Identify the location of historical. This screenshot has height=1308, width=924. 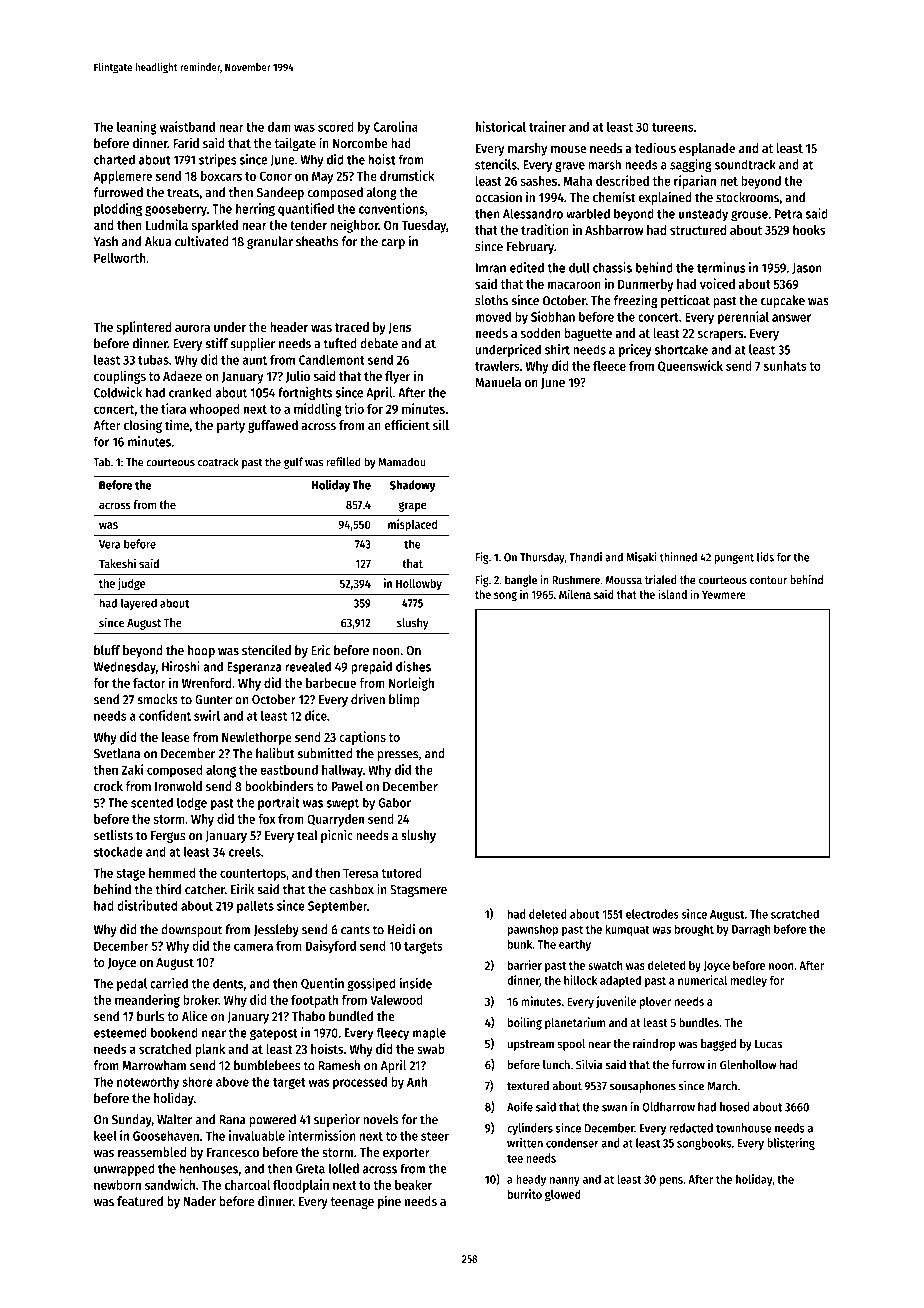
(501, 126).
